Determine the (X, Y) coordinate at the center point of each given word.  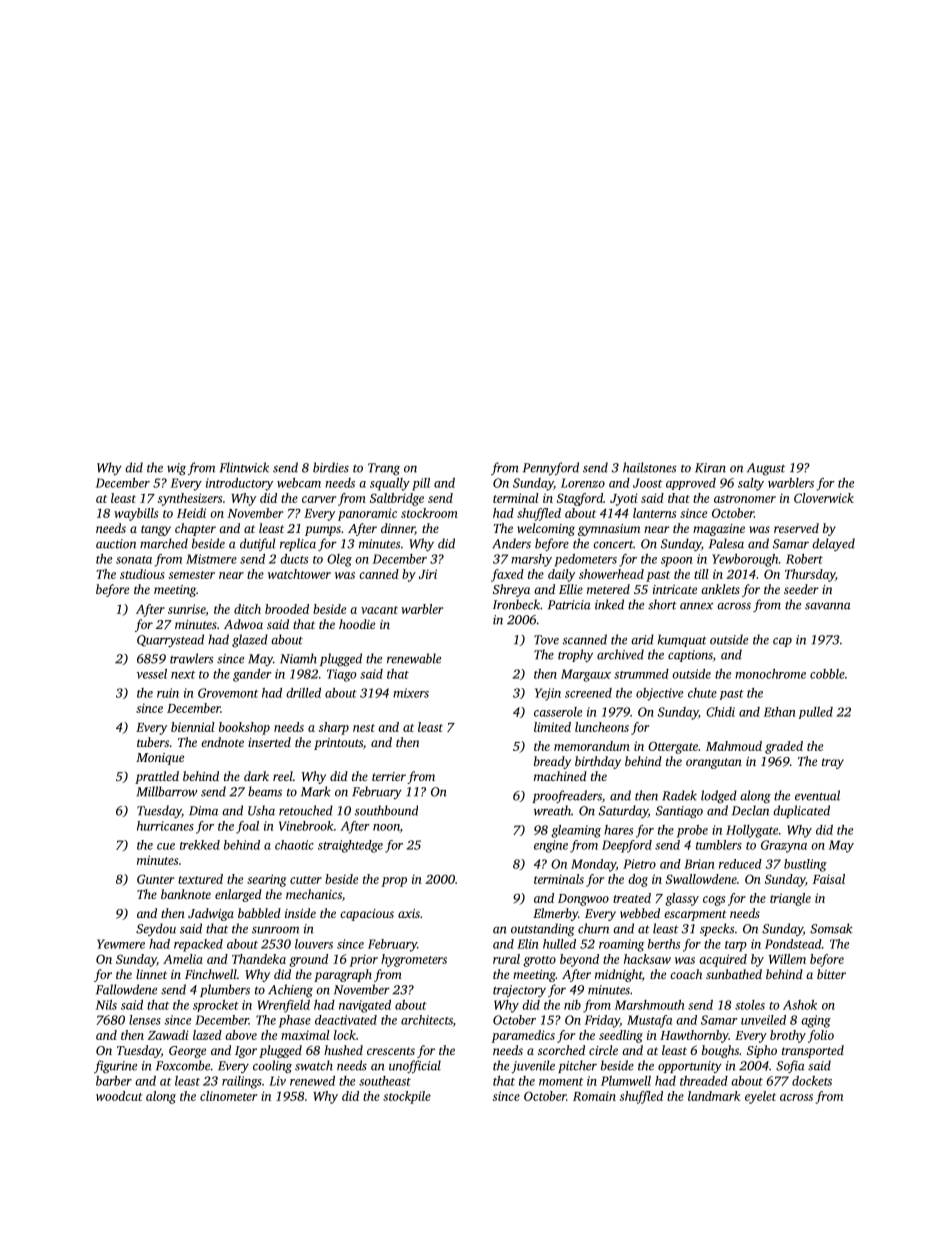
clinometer (228, 1096)
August (766, 469)
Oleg (339, 560)
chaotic (294, 845)
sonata (134, 560)
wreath (552, 810)
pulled (816, 713)
